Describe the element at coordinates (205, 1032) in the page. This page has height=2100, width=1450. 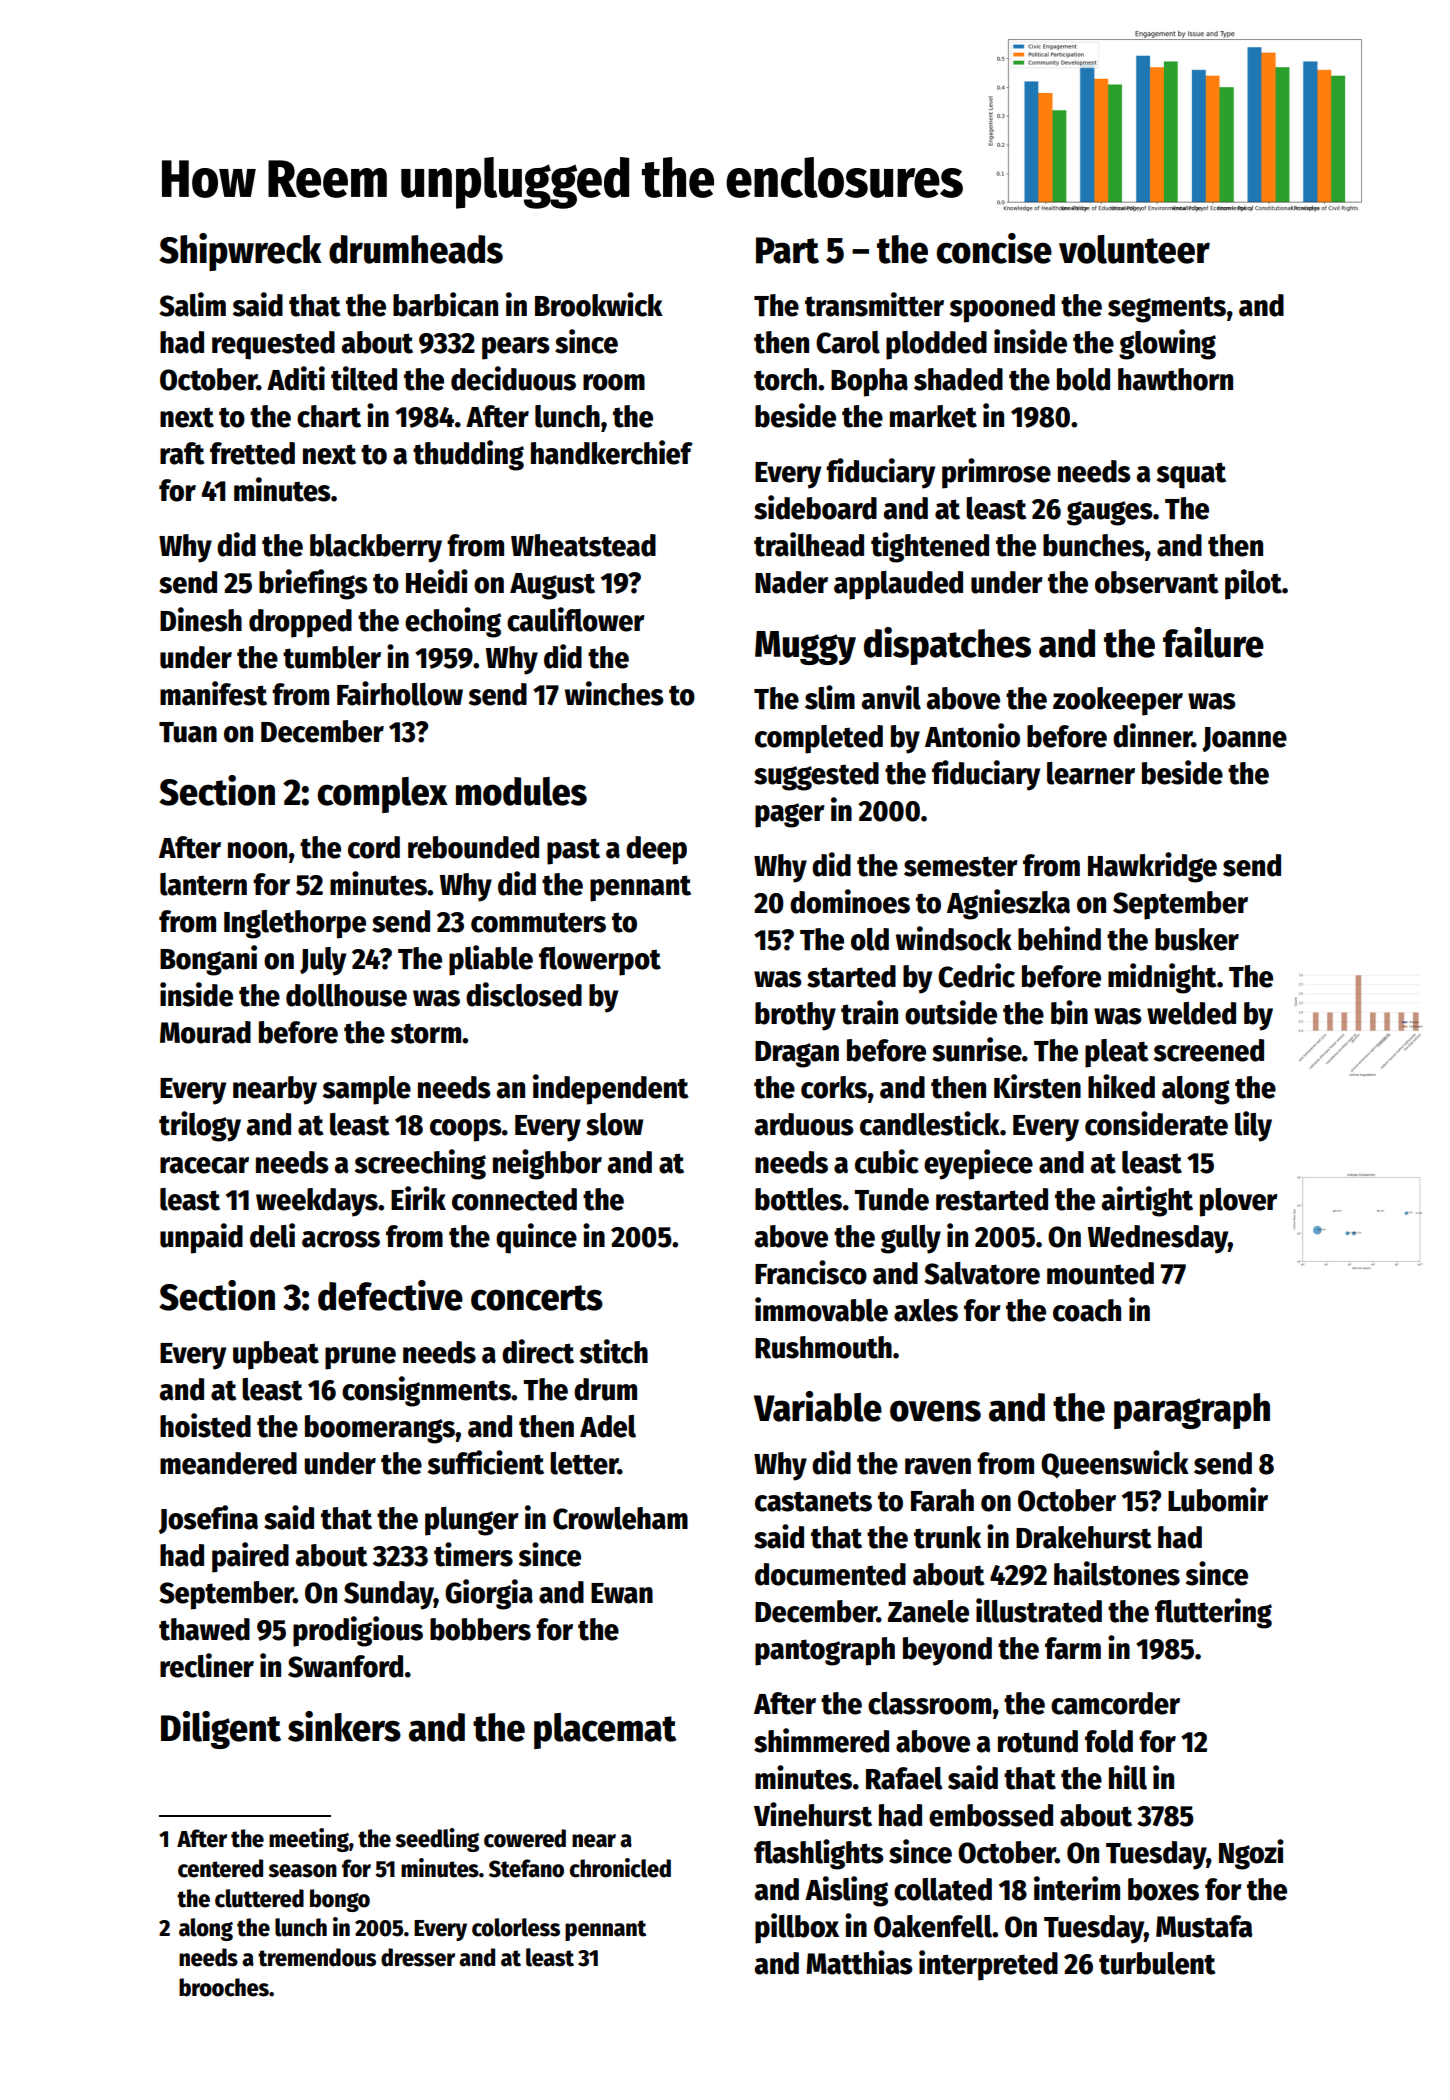
I see `Mourad` at that location.
